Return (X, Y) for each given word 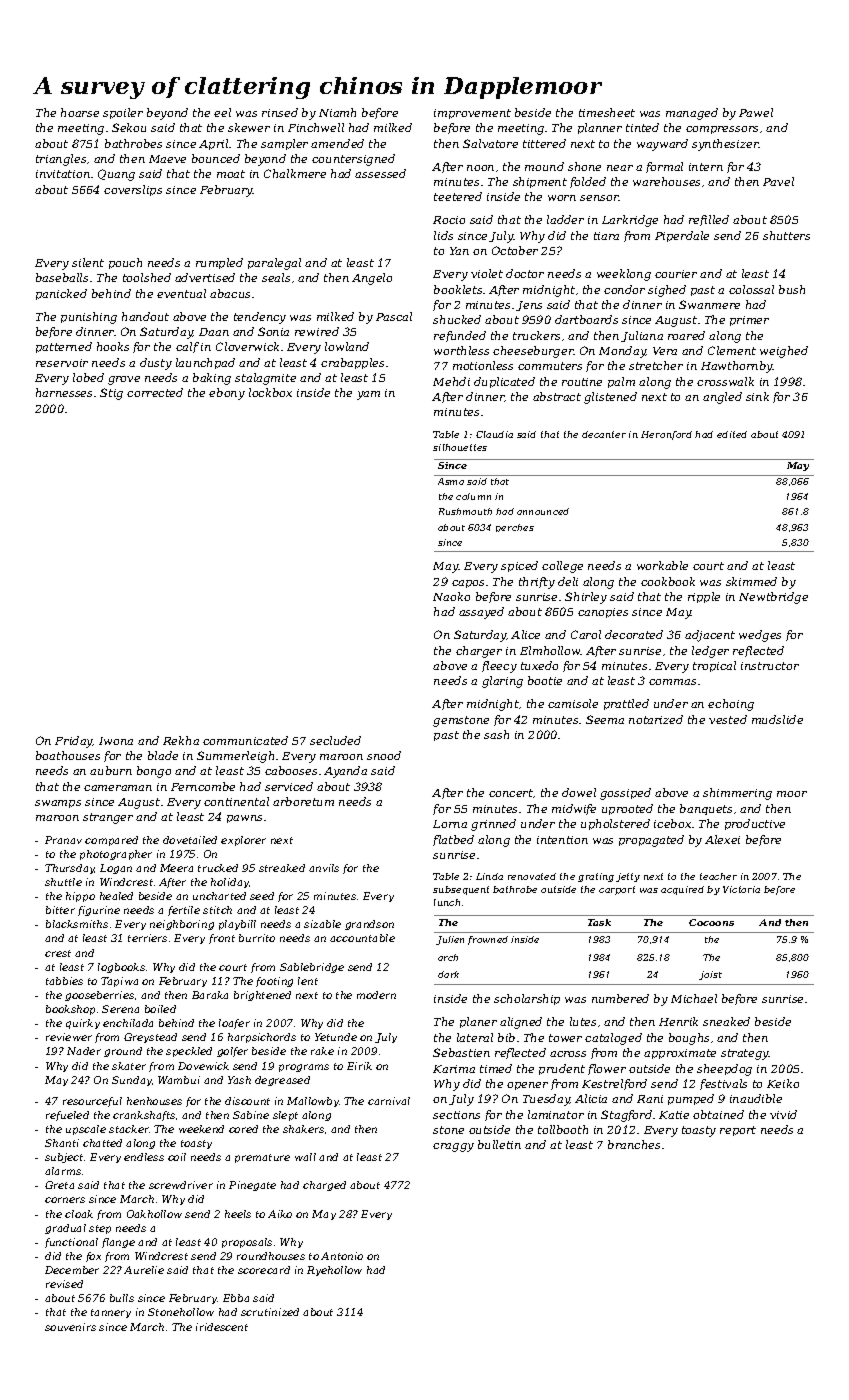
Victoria (741, 889)
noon (480, 168)
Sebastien (461, 1052)
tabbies (64, 981)
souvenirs (70, 1327)
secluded (335, 740)
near (620, 168)
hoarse (80, 112)
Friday (74, 742)
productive (755, 824)
